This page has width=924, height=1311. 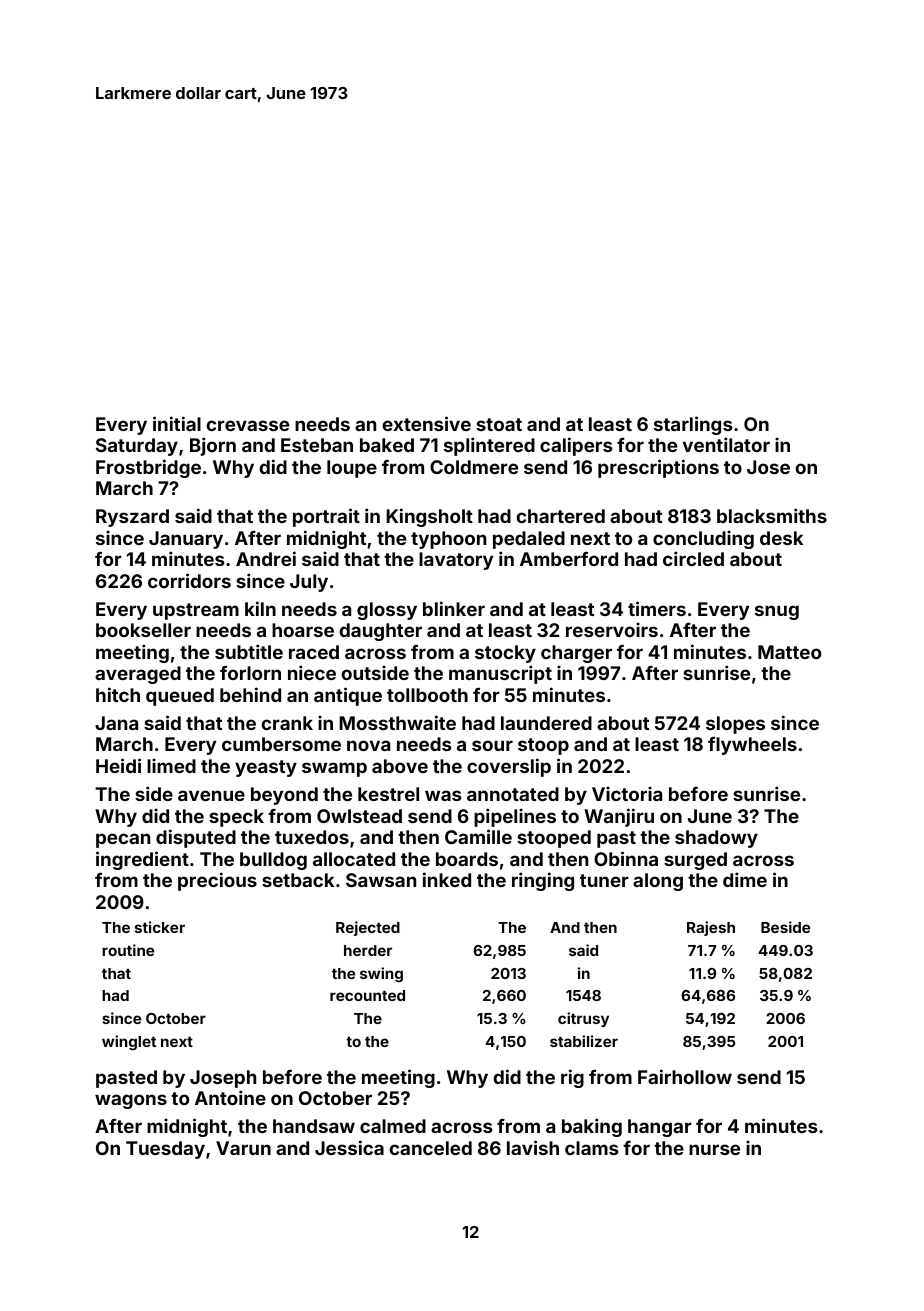 What do you see at coordinates (165, 1150) in the page?
I see `Tuesday` at bounding box center [165, 1150].
